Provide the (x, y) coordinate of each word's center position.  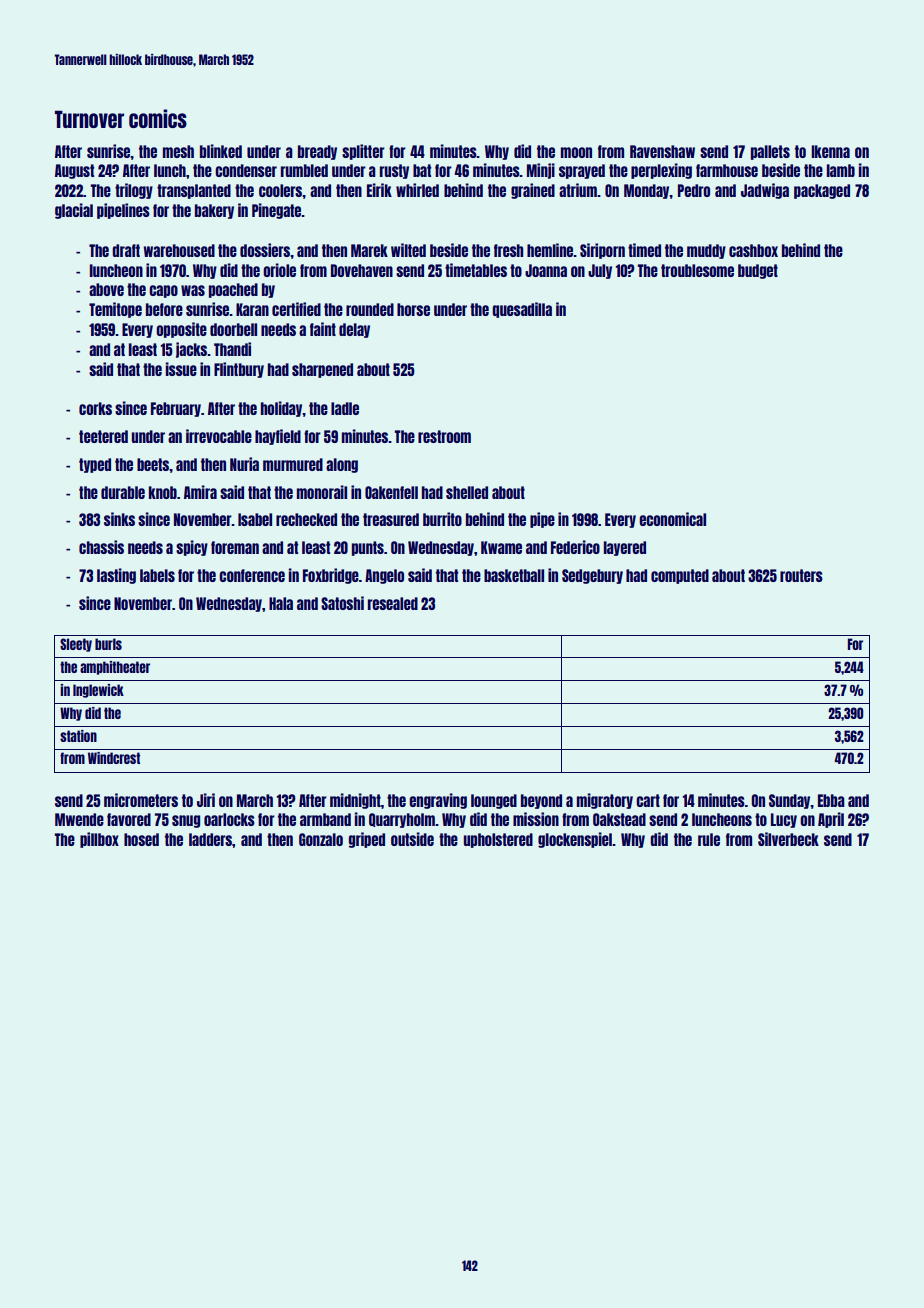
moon (576, 152)
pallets (770, 152)
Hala (281, 603)
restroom (444, 436)
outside (412, 839)
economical (672, 519)
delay (354, 330)
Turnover (89, 119)
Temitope (115, 310)
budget (758, 271)
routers (801, 575)
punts (368, 548)
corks (95, 408)
